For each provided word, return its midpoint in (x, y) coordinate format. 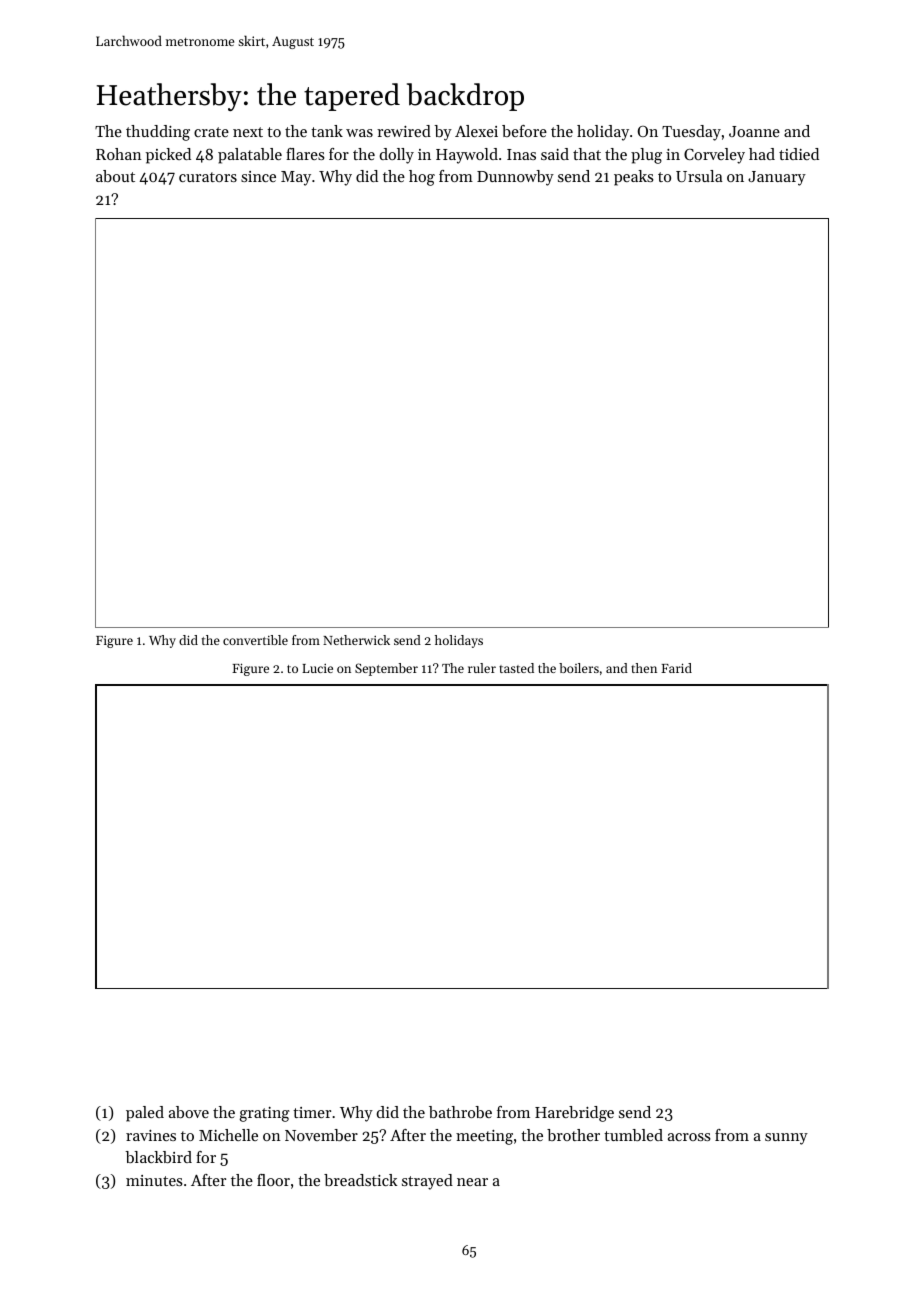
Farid (676, 668)
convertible (255, 640)
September (386, 669)
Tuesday (691, 133)
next (248, 132)
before (524, 131)
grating (265, 1114)
